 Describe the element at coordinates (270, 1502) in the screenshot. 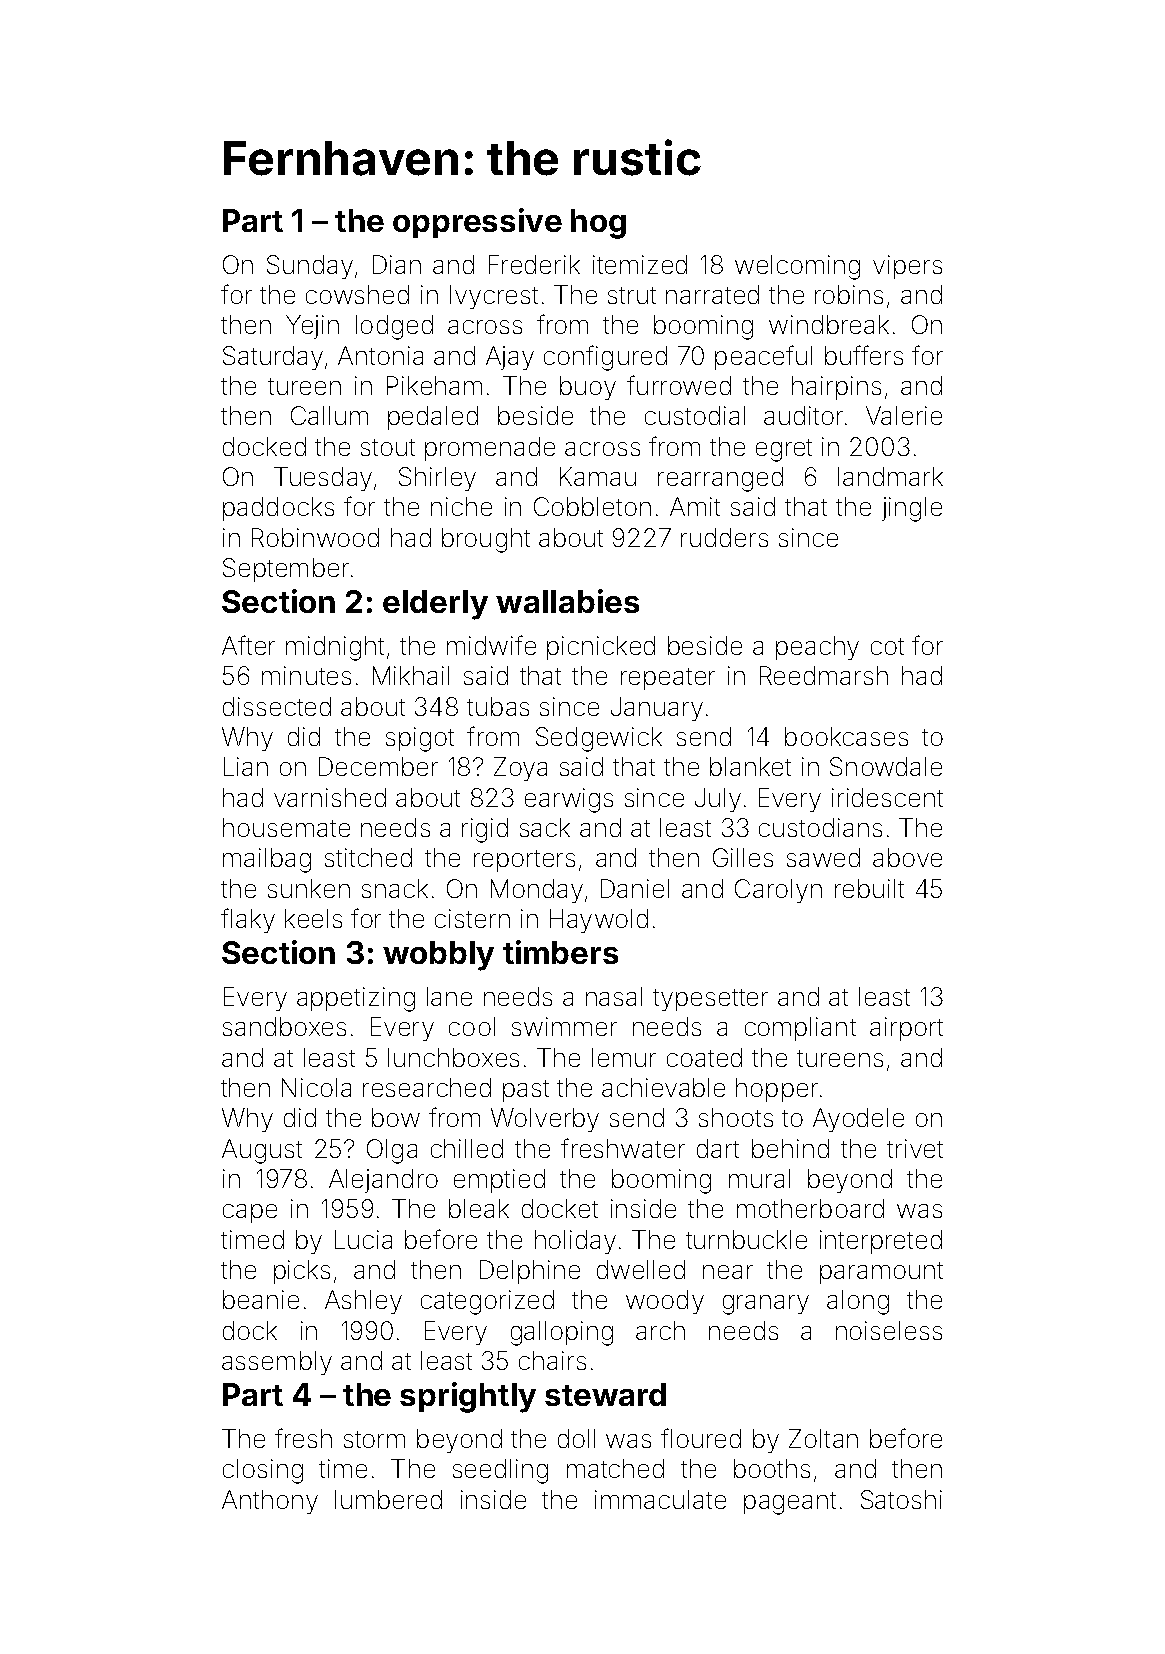

I see `Anthony` at that location.
